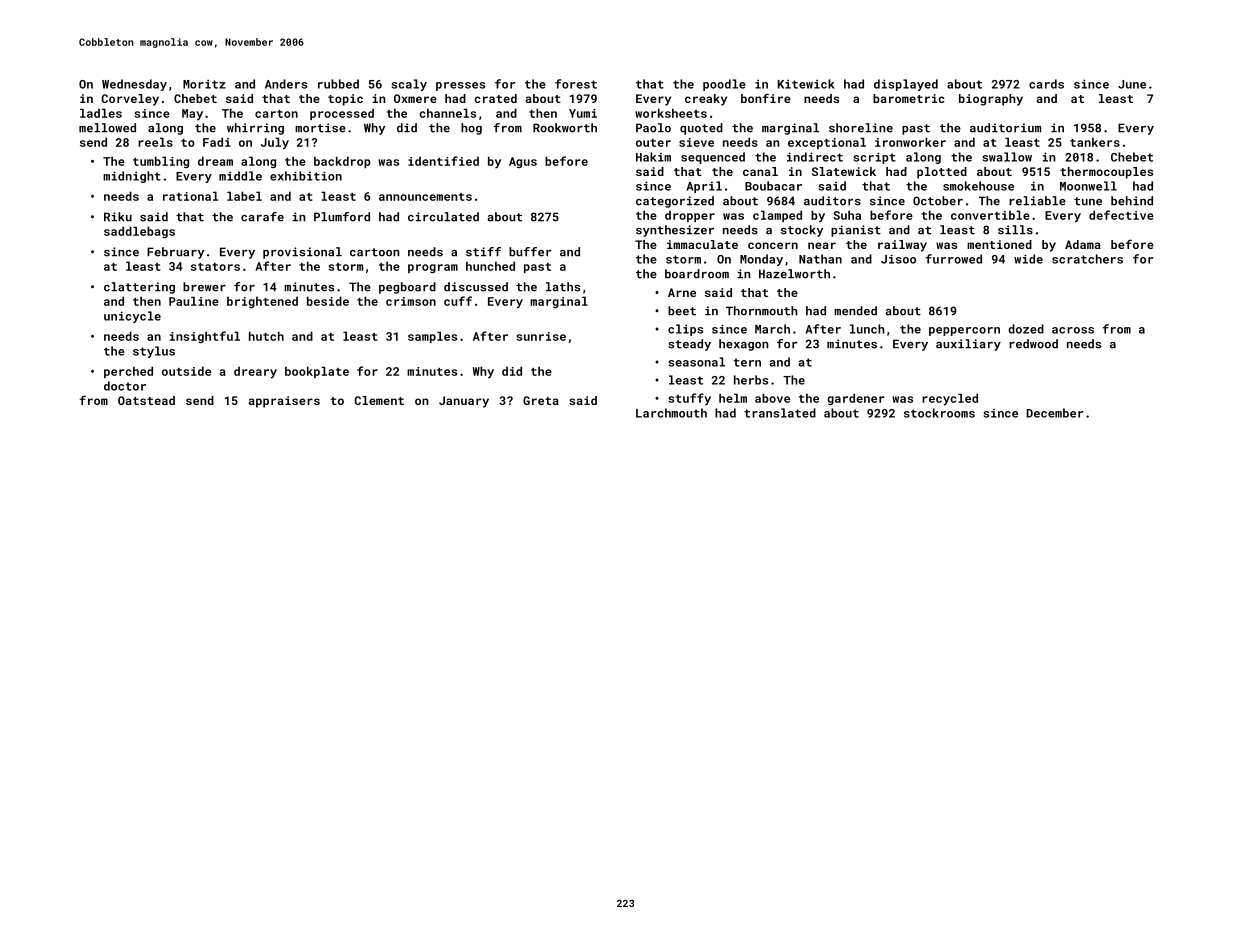 The image size is (1233, 952). Describe the element at coordinates (780, 413) in the page. I see `translated` at that location.
